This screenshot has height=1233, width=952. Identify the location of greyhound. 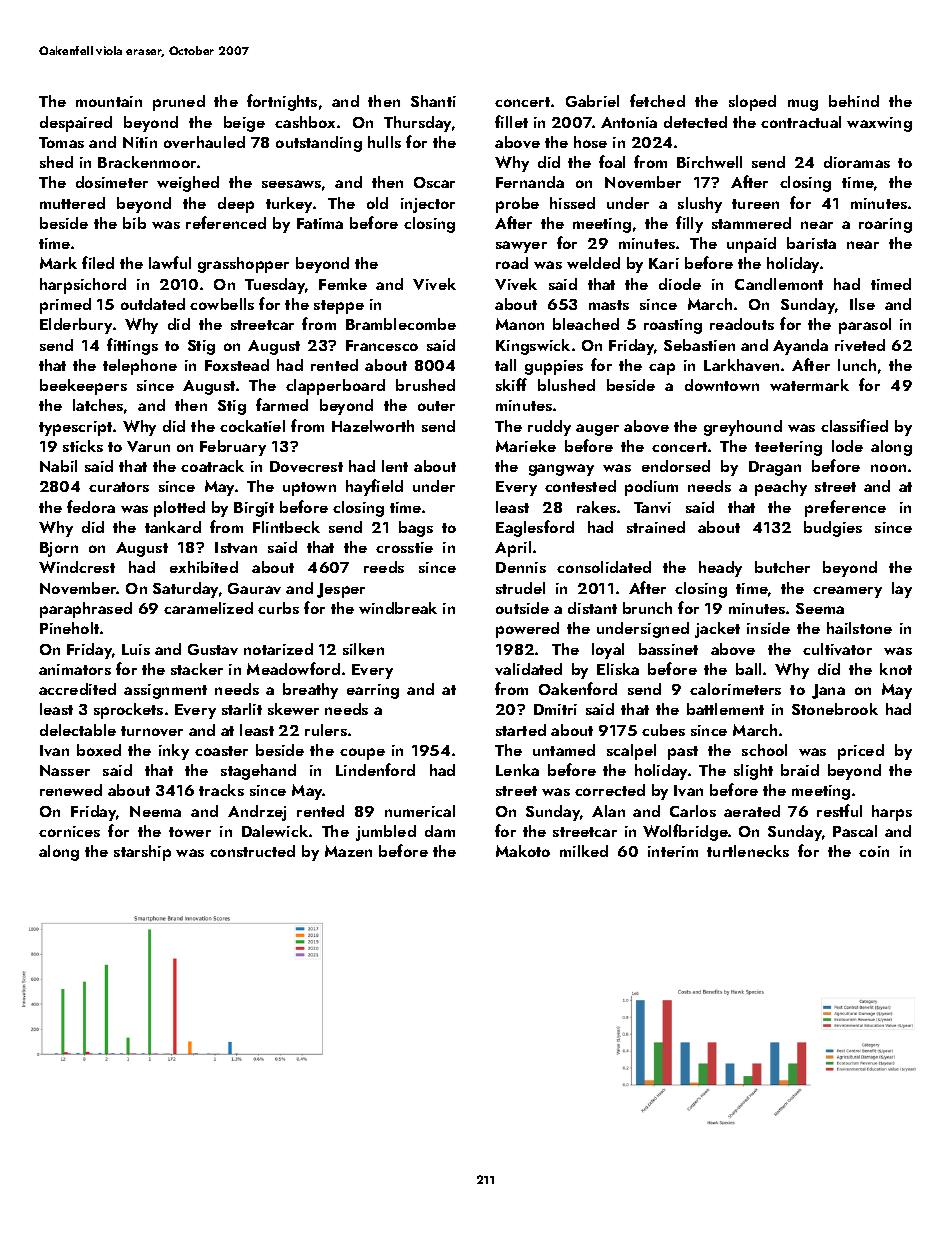
(743, 428).
